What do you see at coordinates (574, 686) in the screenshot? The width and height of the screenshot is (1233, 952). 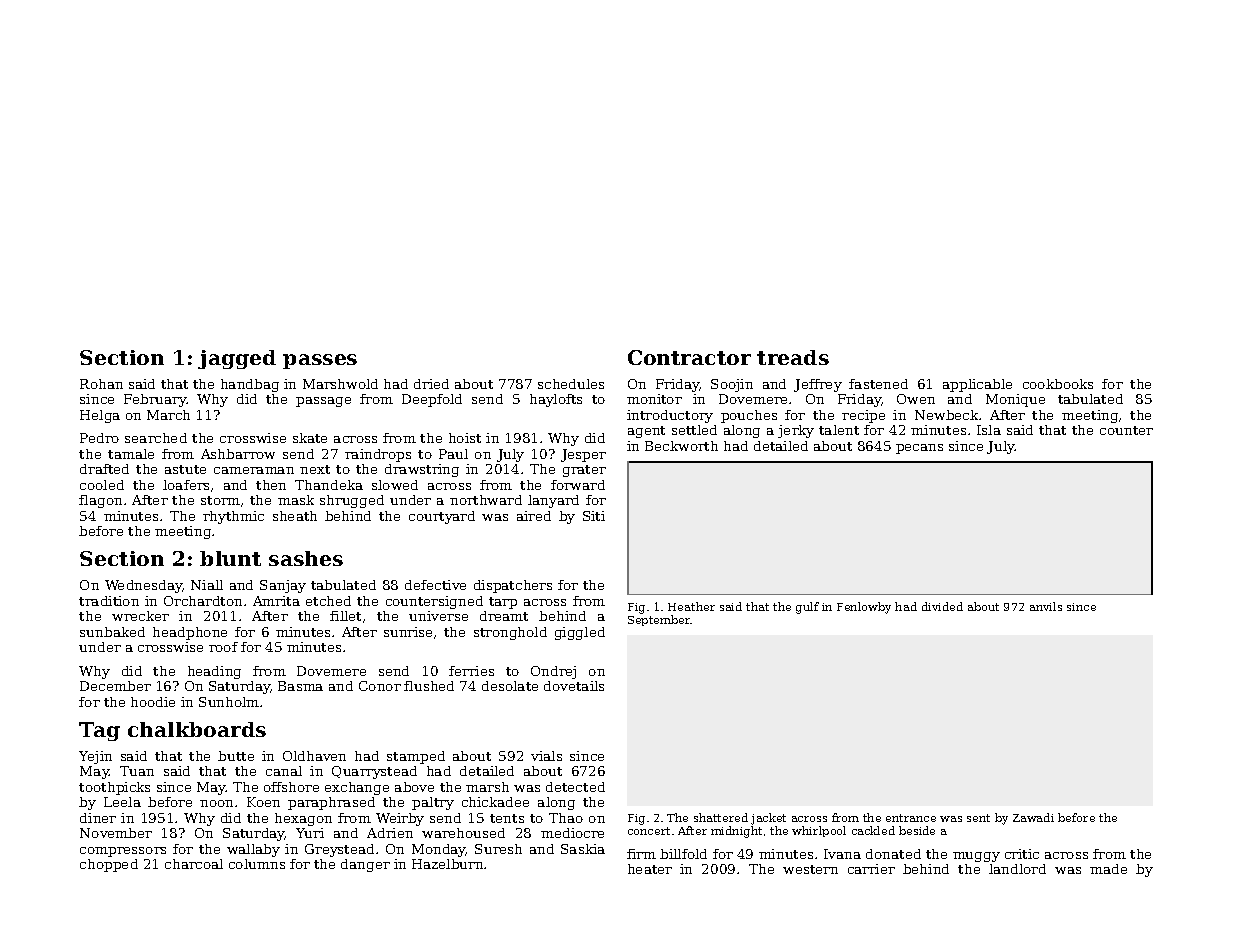 I see `dovetails` at bounding box center [574, 686].
